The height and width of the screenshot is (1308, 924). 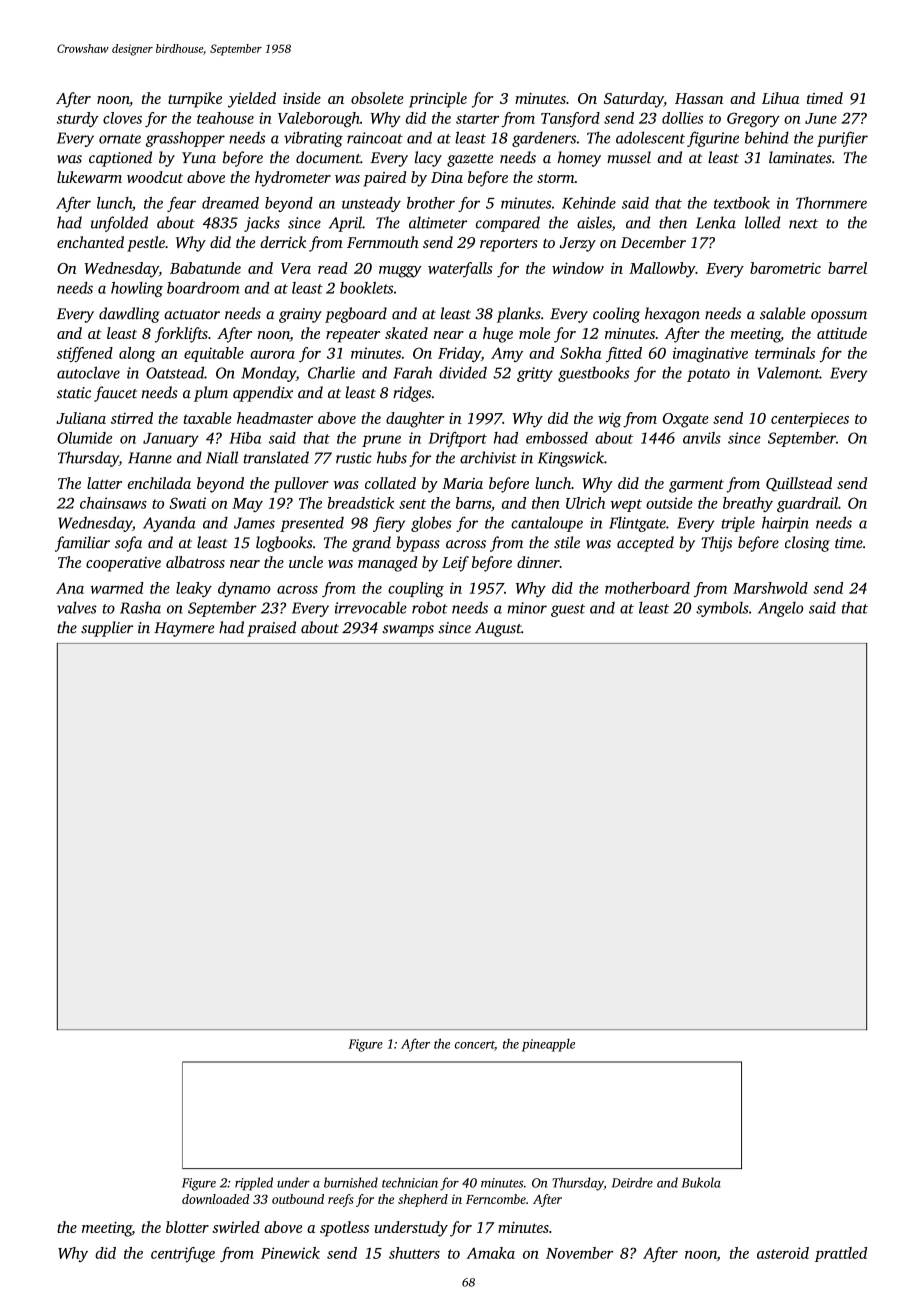 What do you see at coordinates (84, 438) in the screenshot?
I see `Olumide` at bounding box center [84, 438].
